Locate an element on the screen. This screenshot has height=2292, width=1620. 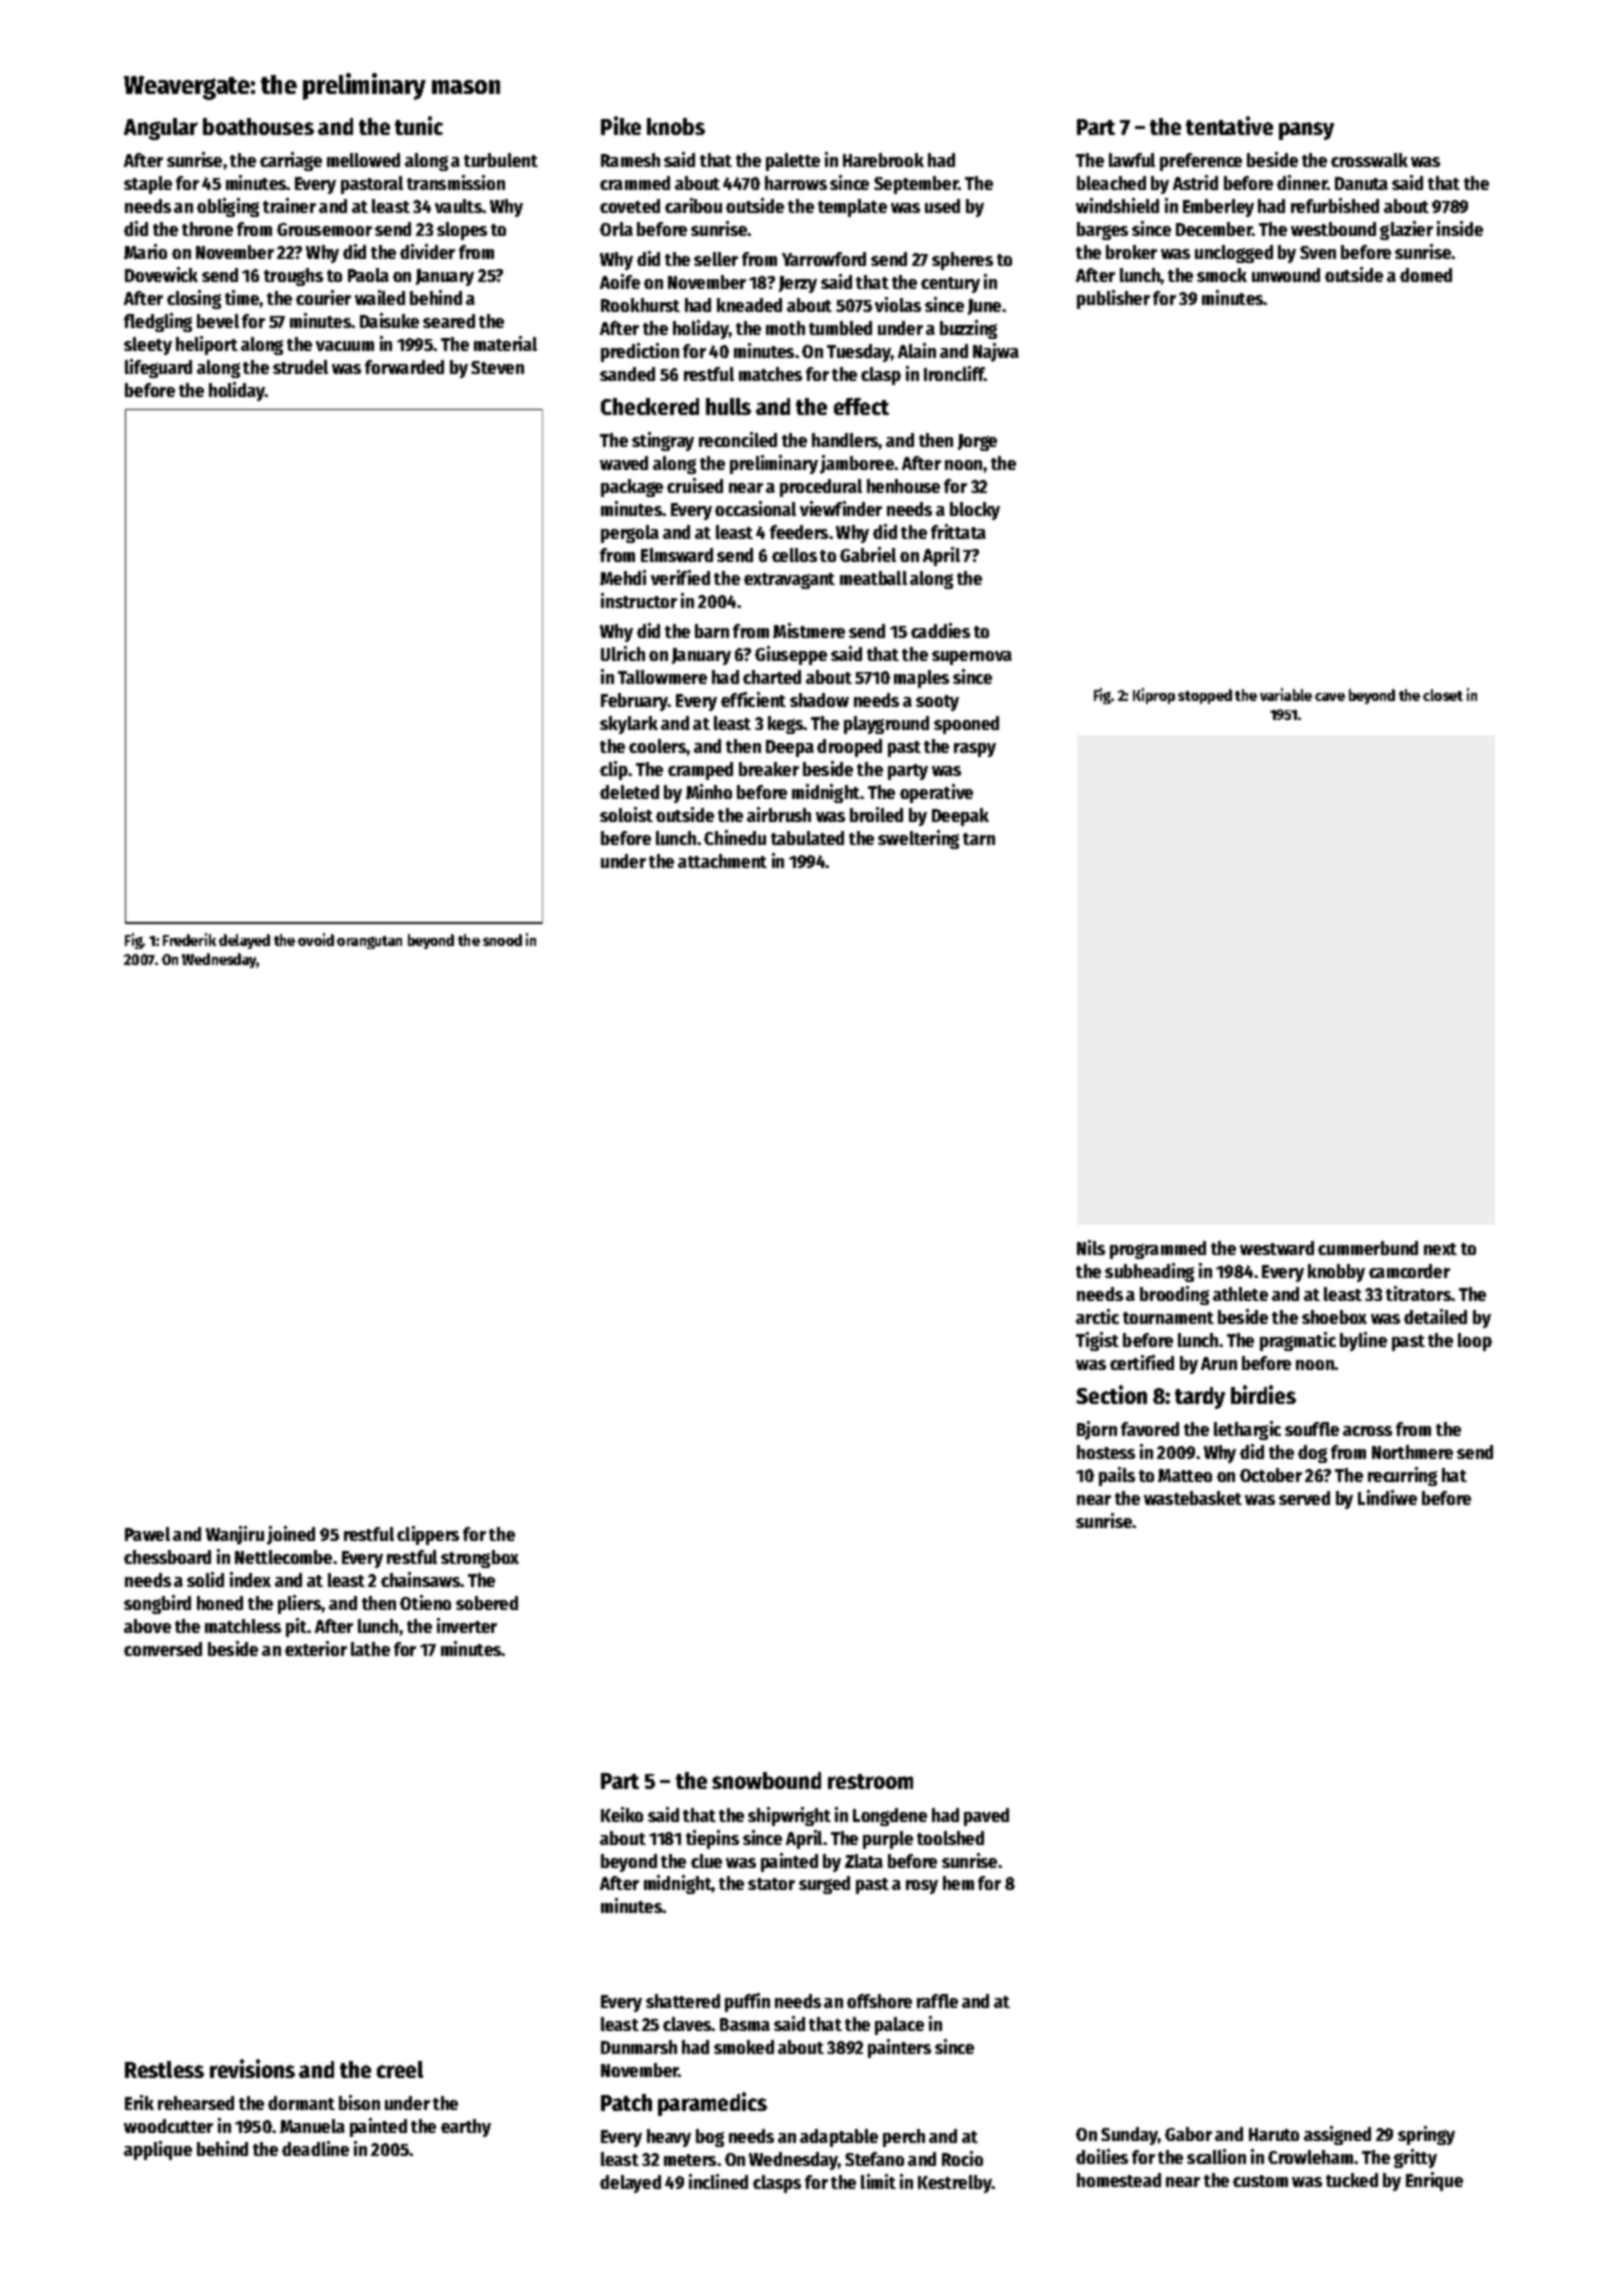
Keiko is located at coordinates (622, 1814).
